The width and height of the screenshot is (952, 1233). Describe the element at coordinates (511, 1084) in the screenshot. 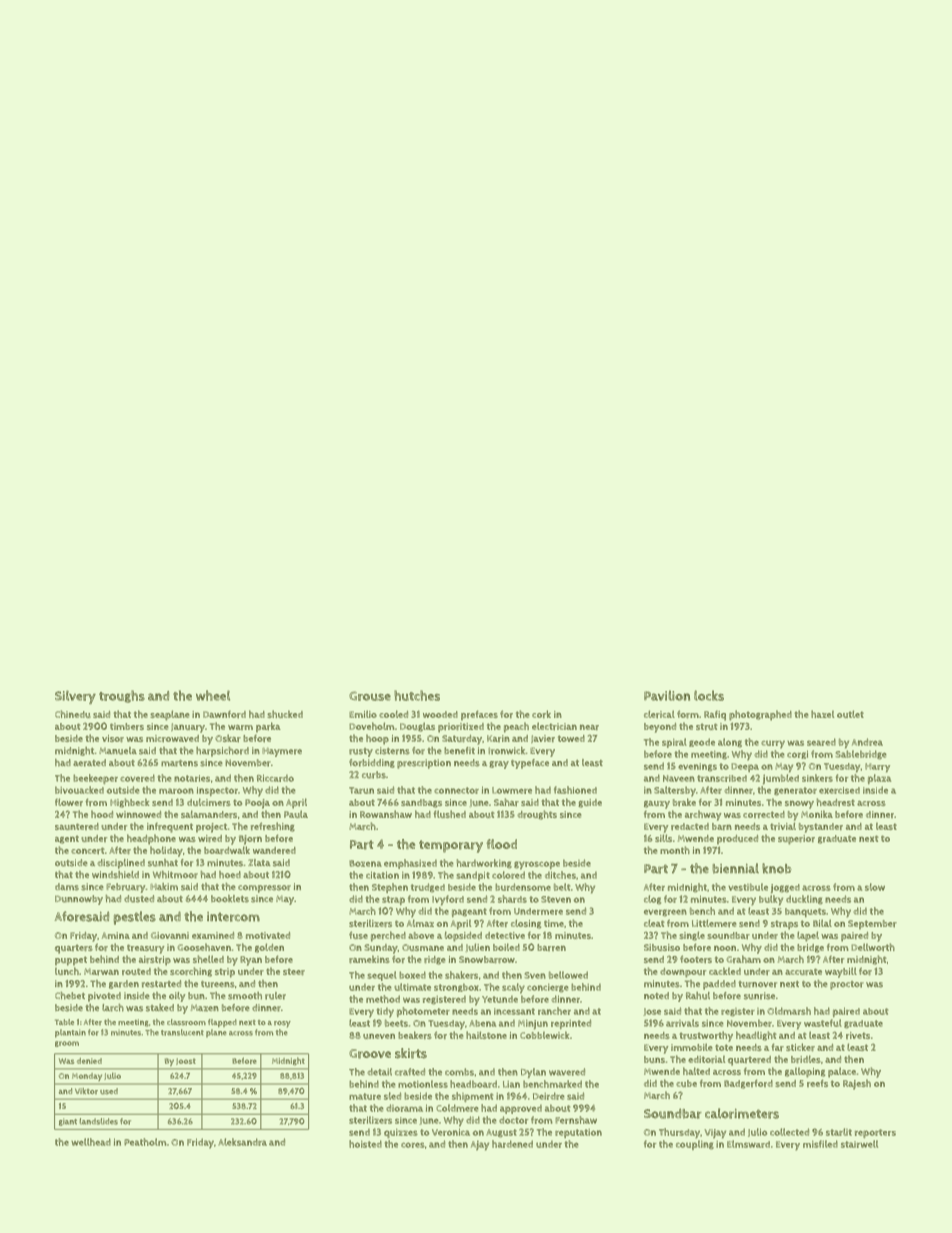

I see `Lian` at that location.
